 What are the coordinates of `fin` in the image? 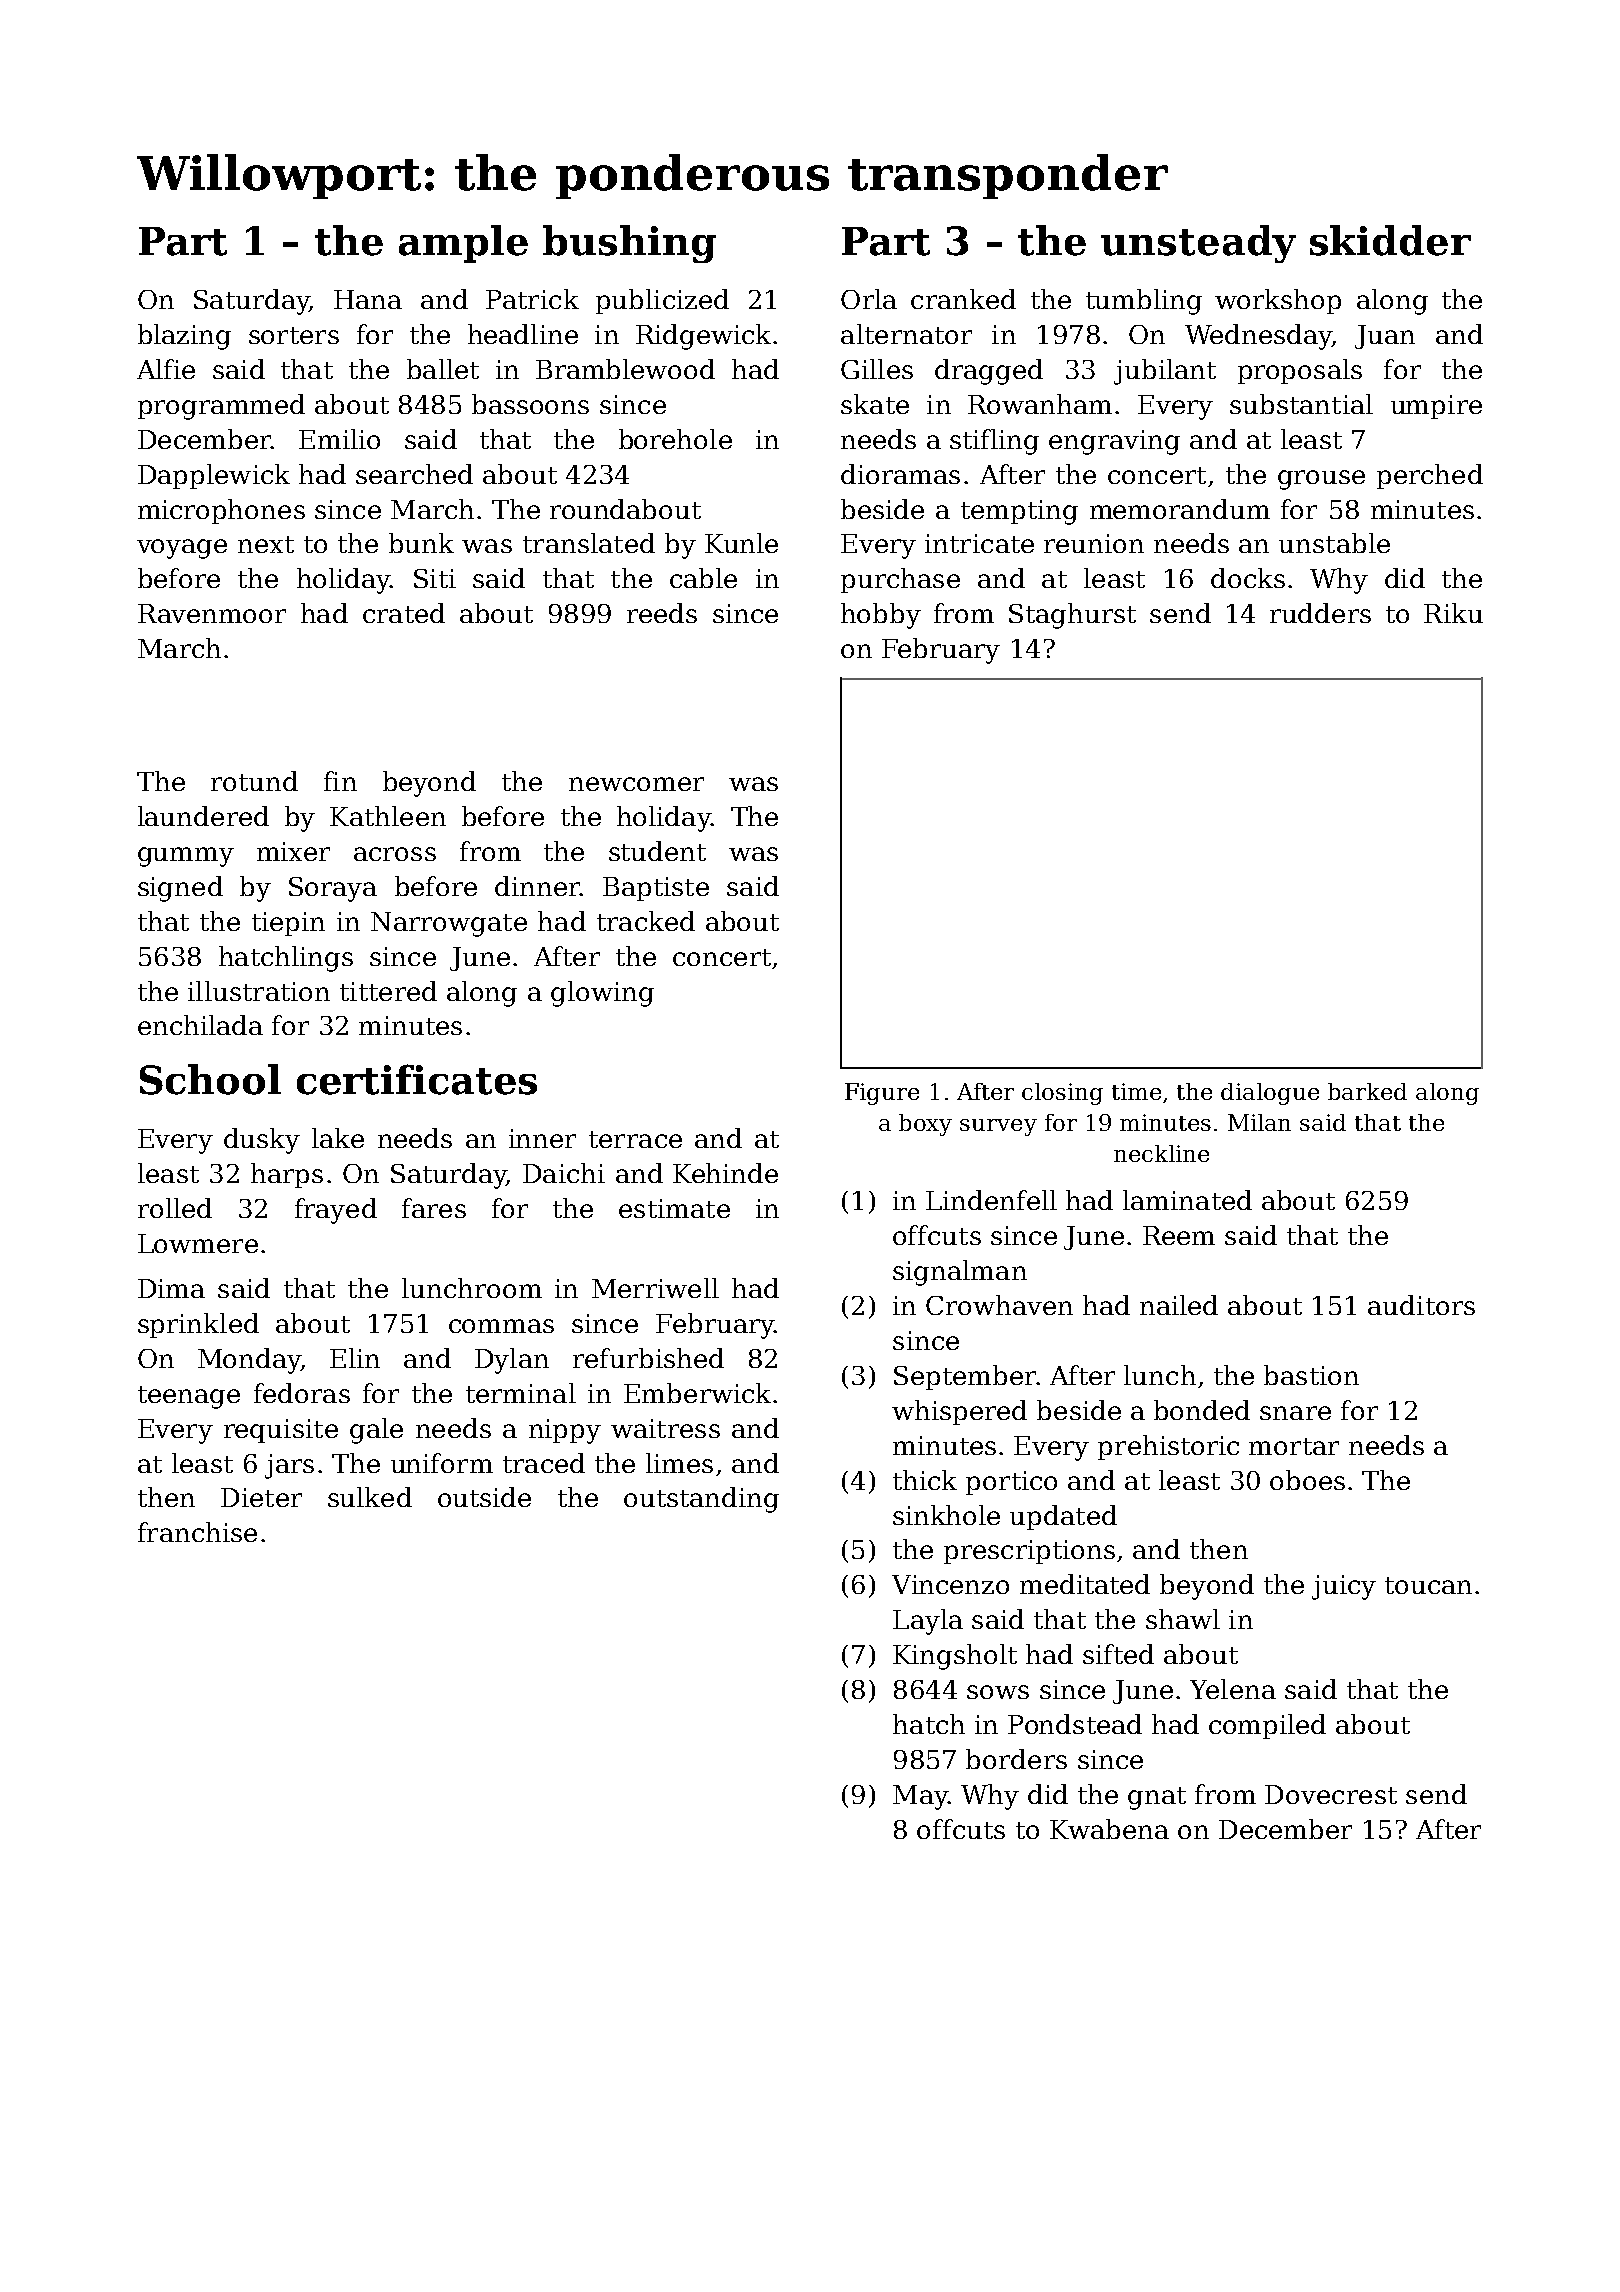 It's located at (340, 781).
